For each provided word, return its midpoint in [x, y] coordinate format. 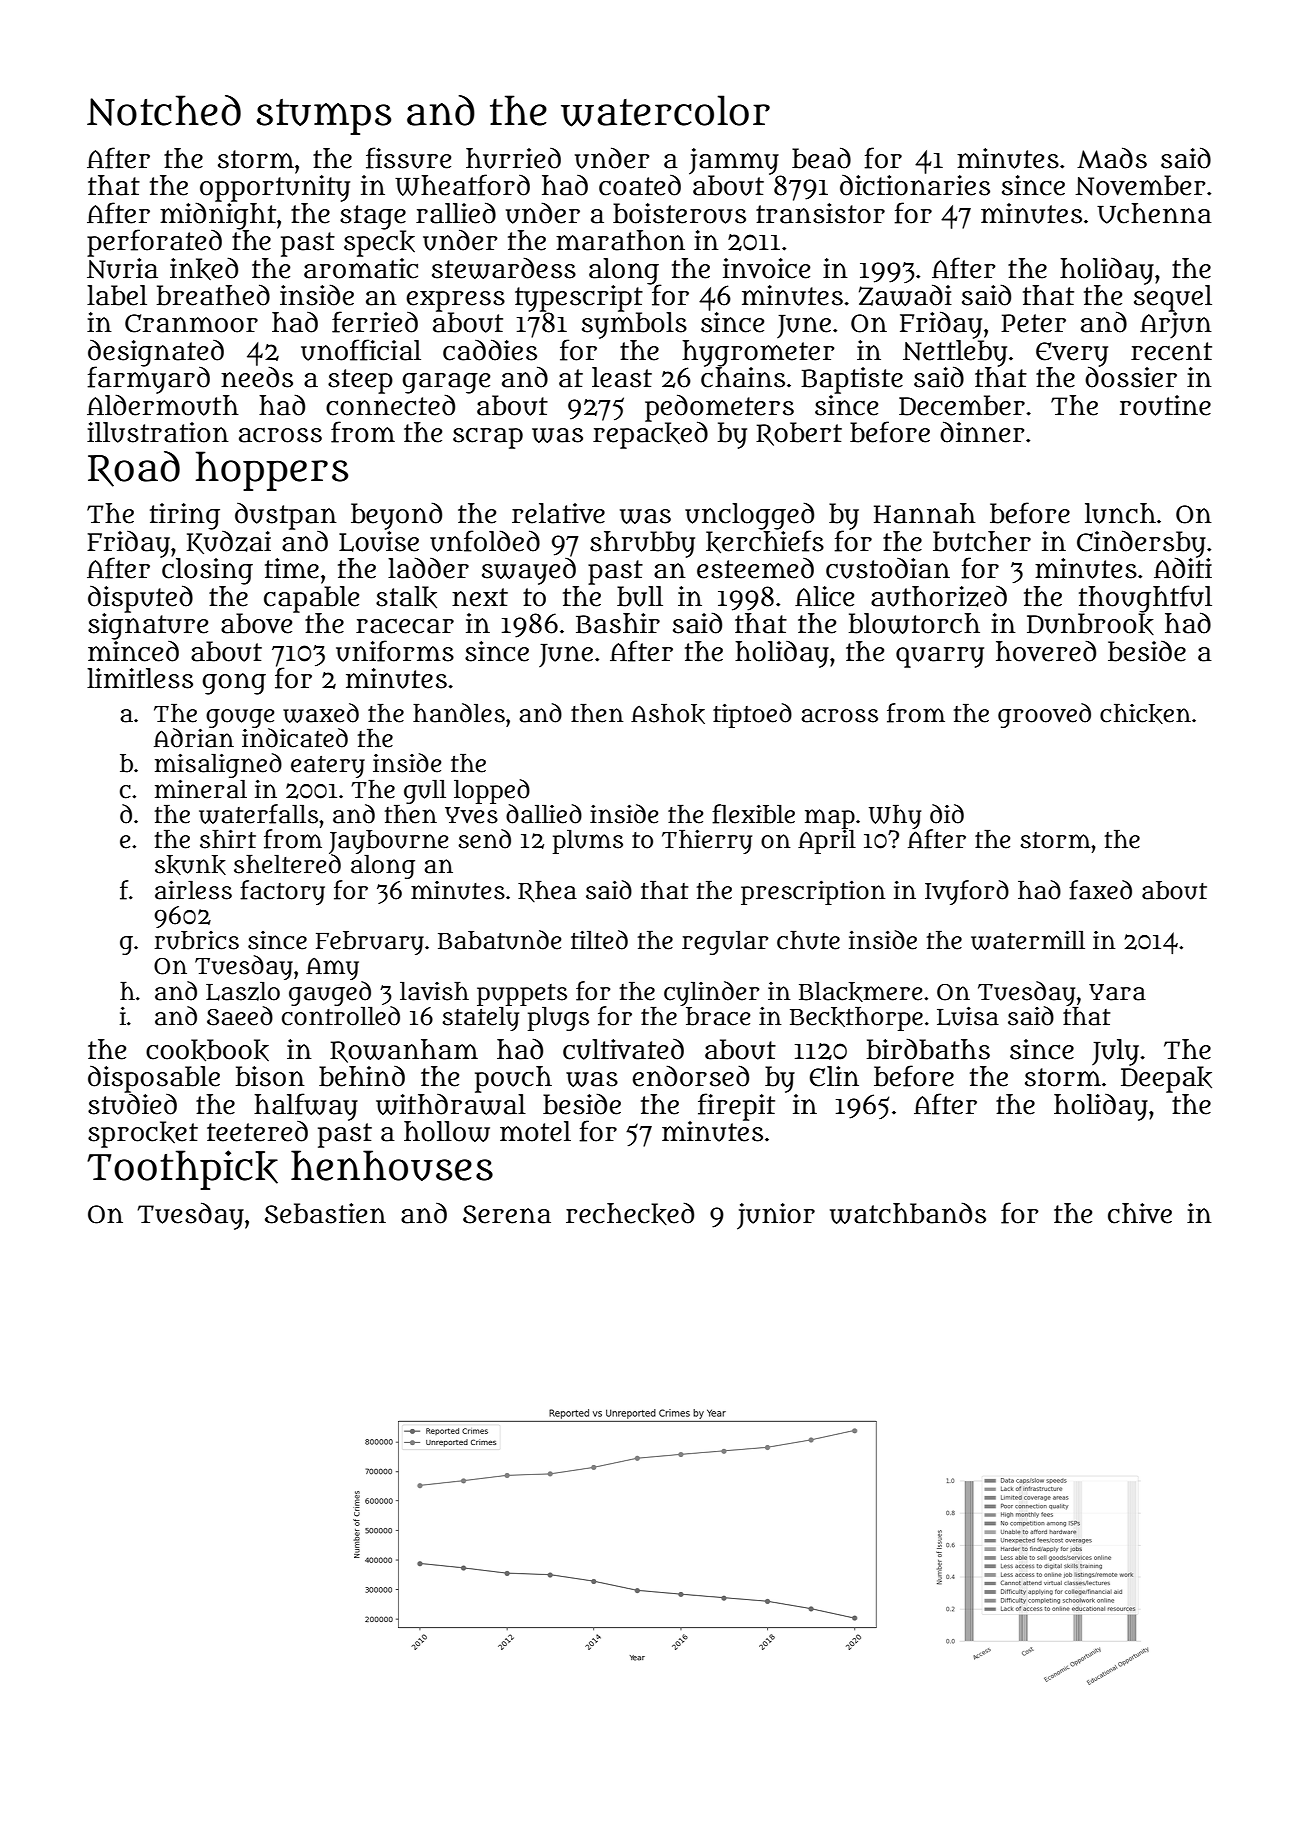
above [256, 623]
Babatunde [499, 940]
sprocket [143, 1134]
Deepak [1166, 1079]
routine [1165, 405]
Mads [1112, 158]
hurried [513, 158]
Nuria [122, 268]
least [622, 377]
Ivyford [967, 892]
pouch [513, 1079]
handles [459, 713]
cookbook [207, 1050]
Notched [164, 110]
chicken [1145, 714]
